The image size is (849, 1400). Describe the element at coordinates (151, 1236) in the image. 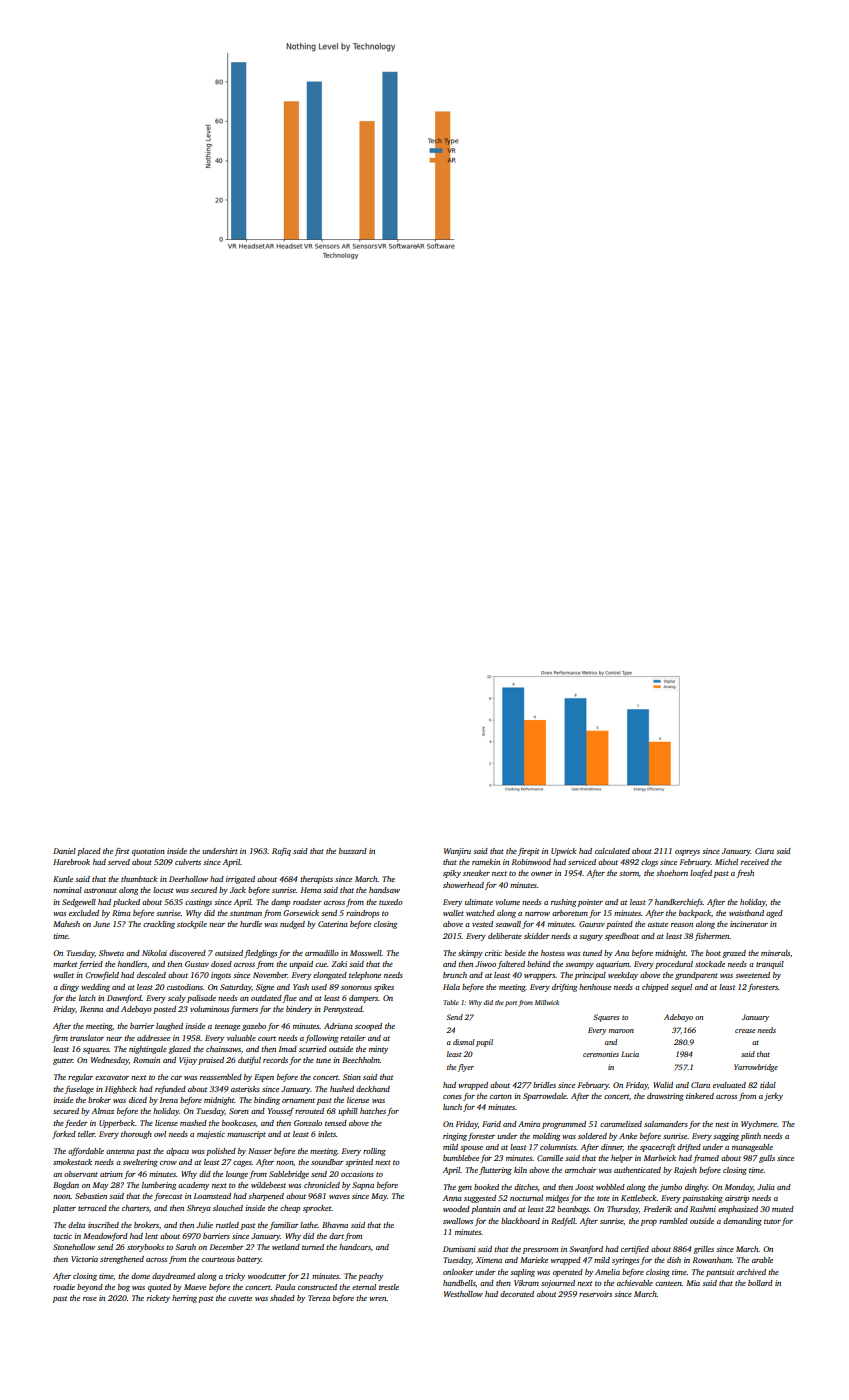

I see `lent` at that location.
